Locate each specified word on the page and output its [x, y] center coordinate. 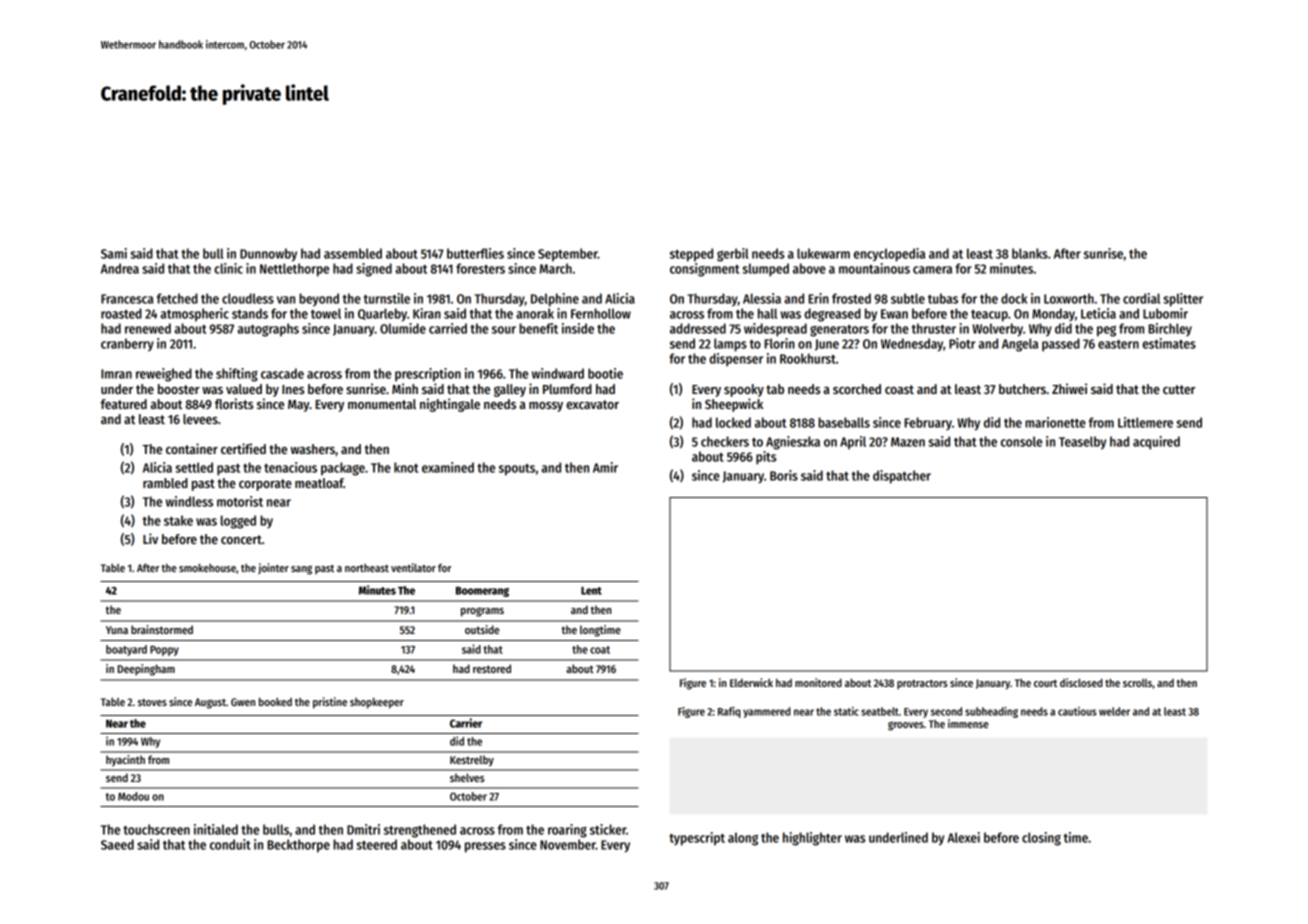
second [946, 711]
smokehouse [207, 568]
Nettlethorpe [294, 270]
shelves [467, 777]
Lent [591, 591]
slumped [765, 270]
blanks [1030, 253]
